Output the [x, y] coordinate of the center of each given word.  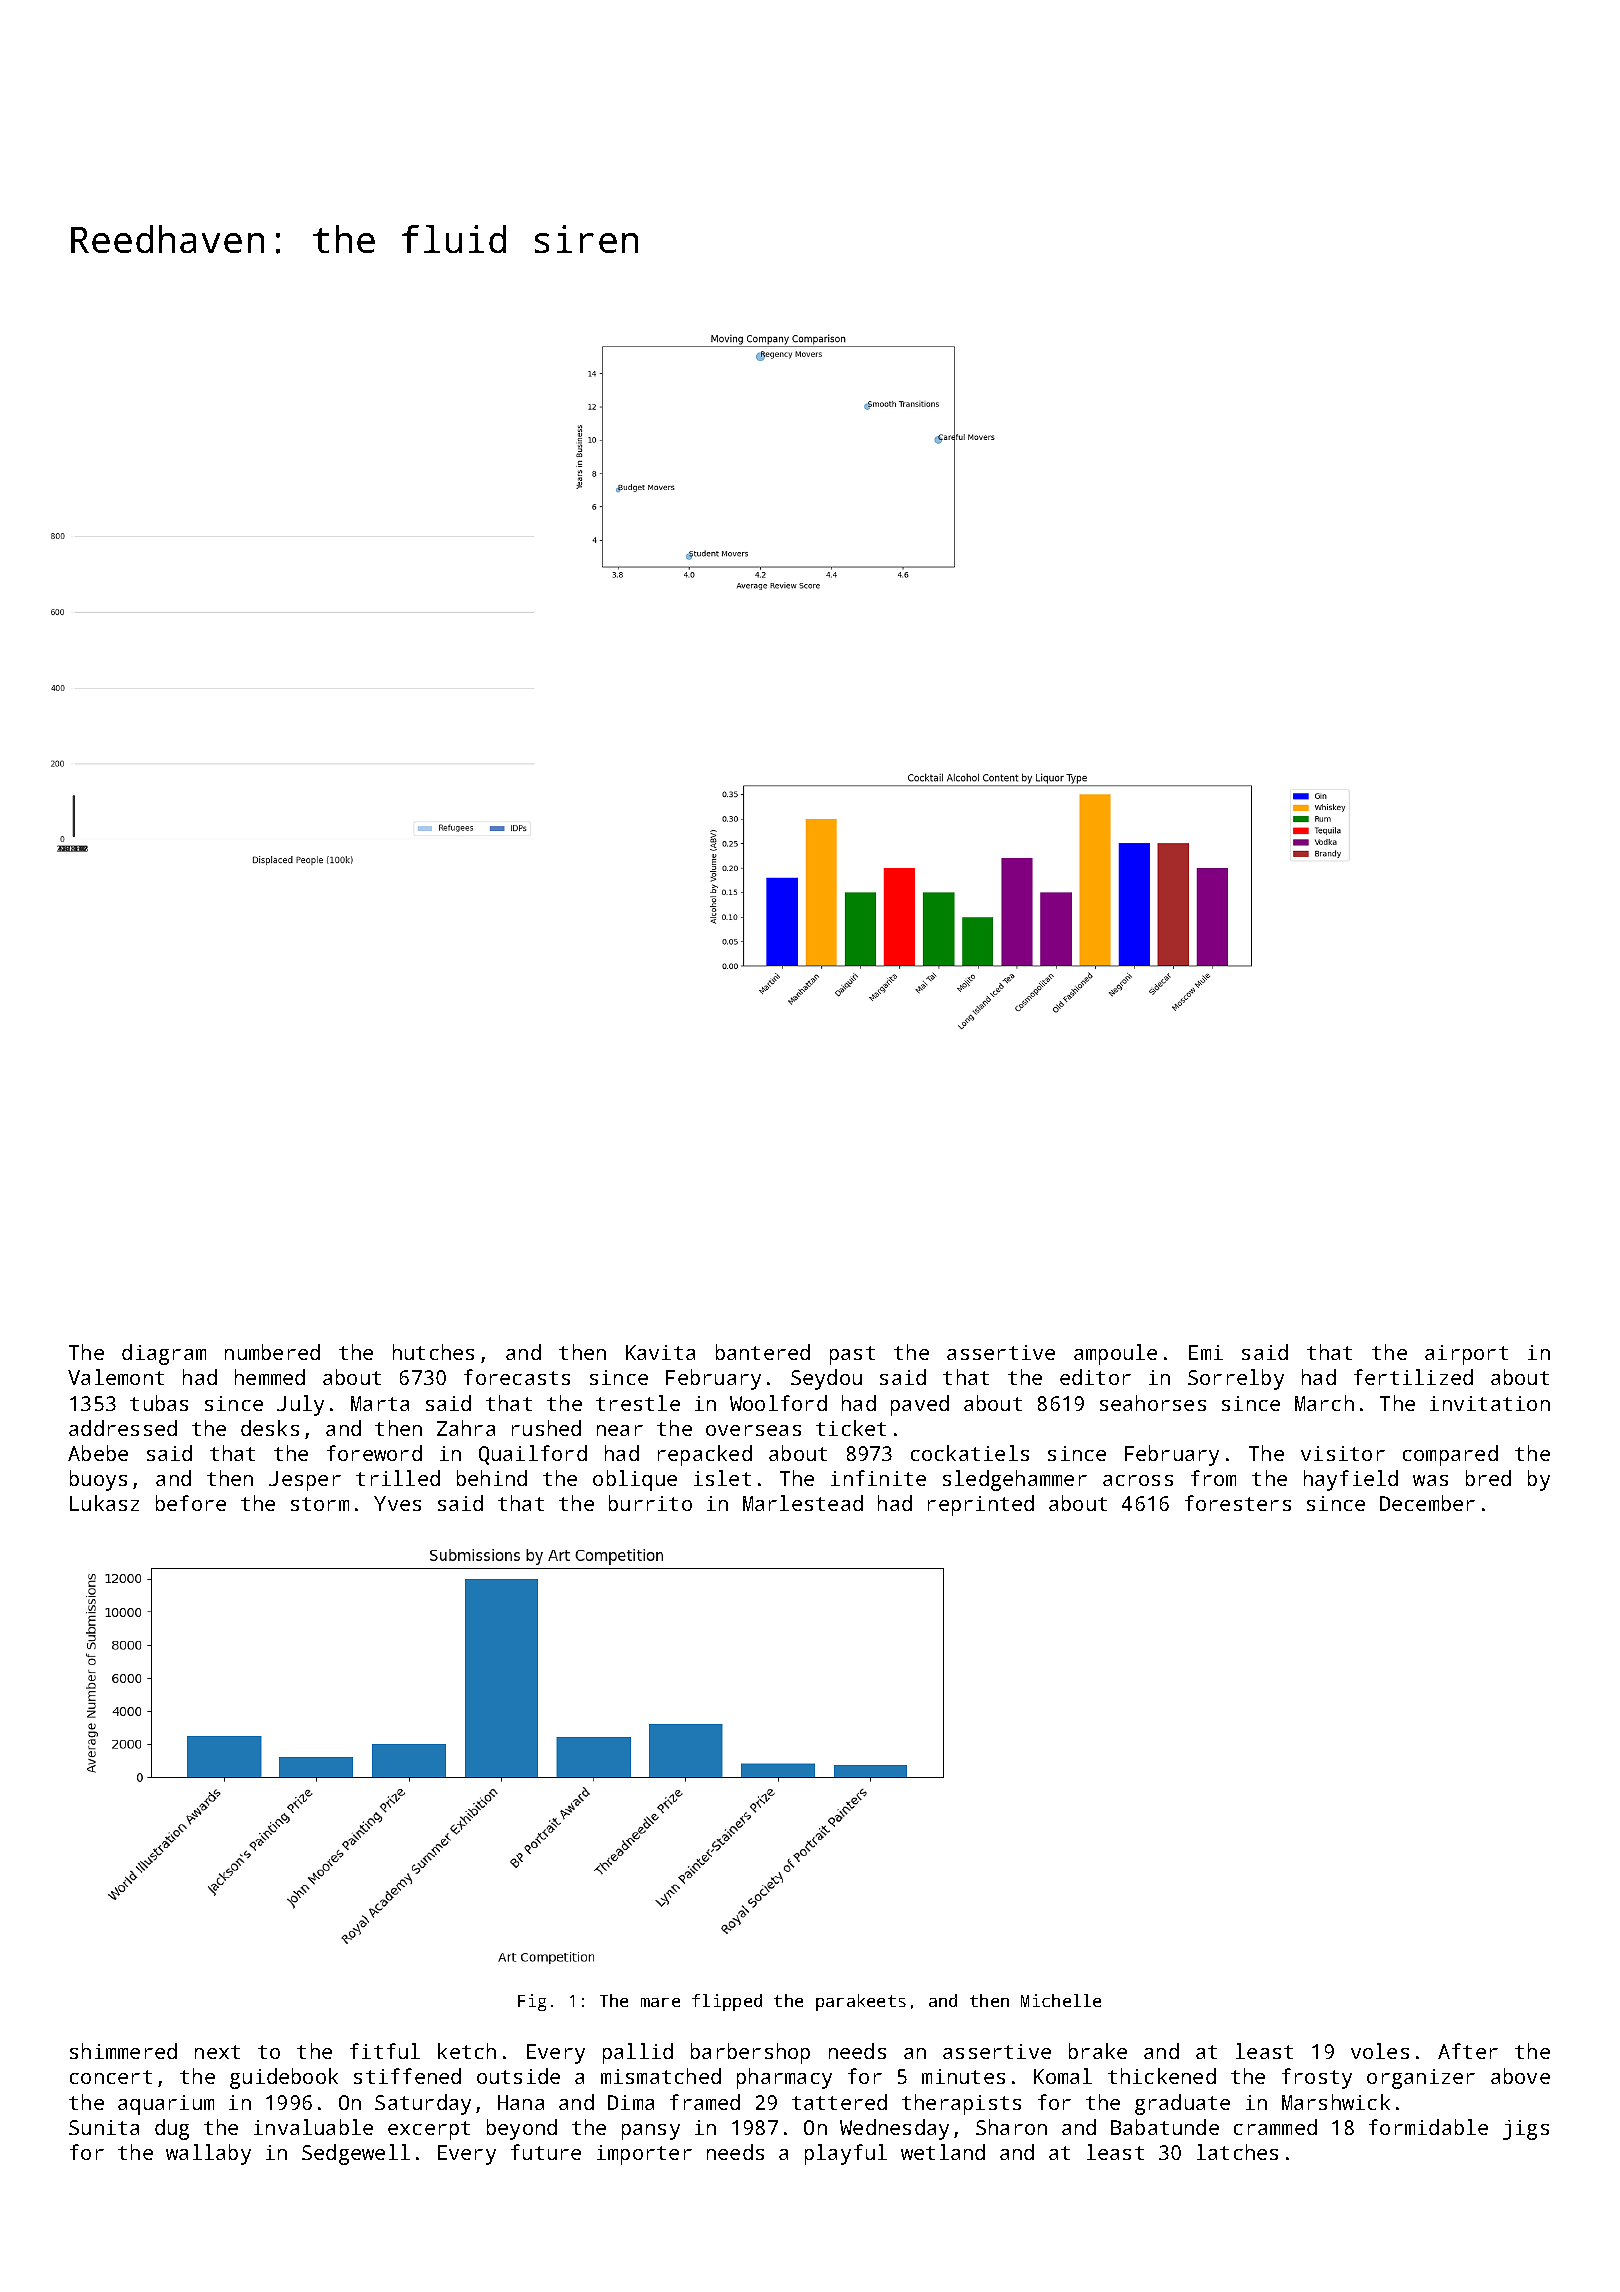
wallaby [208, 2154]
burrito [650, 1503]
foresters [1238, 1503]
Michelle [1061, 2000]
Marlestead [803, 1503]
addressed [123, 1428]
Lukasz [104, 1503]
